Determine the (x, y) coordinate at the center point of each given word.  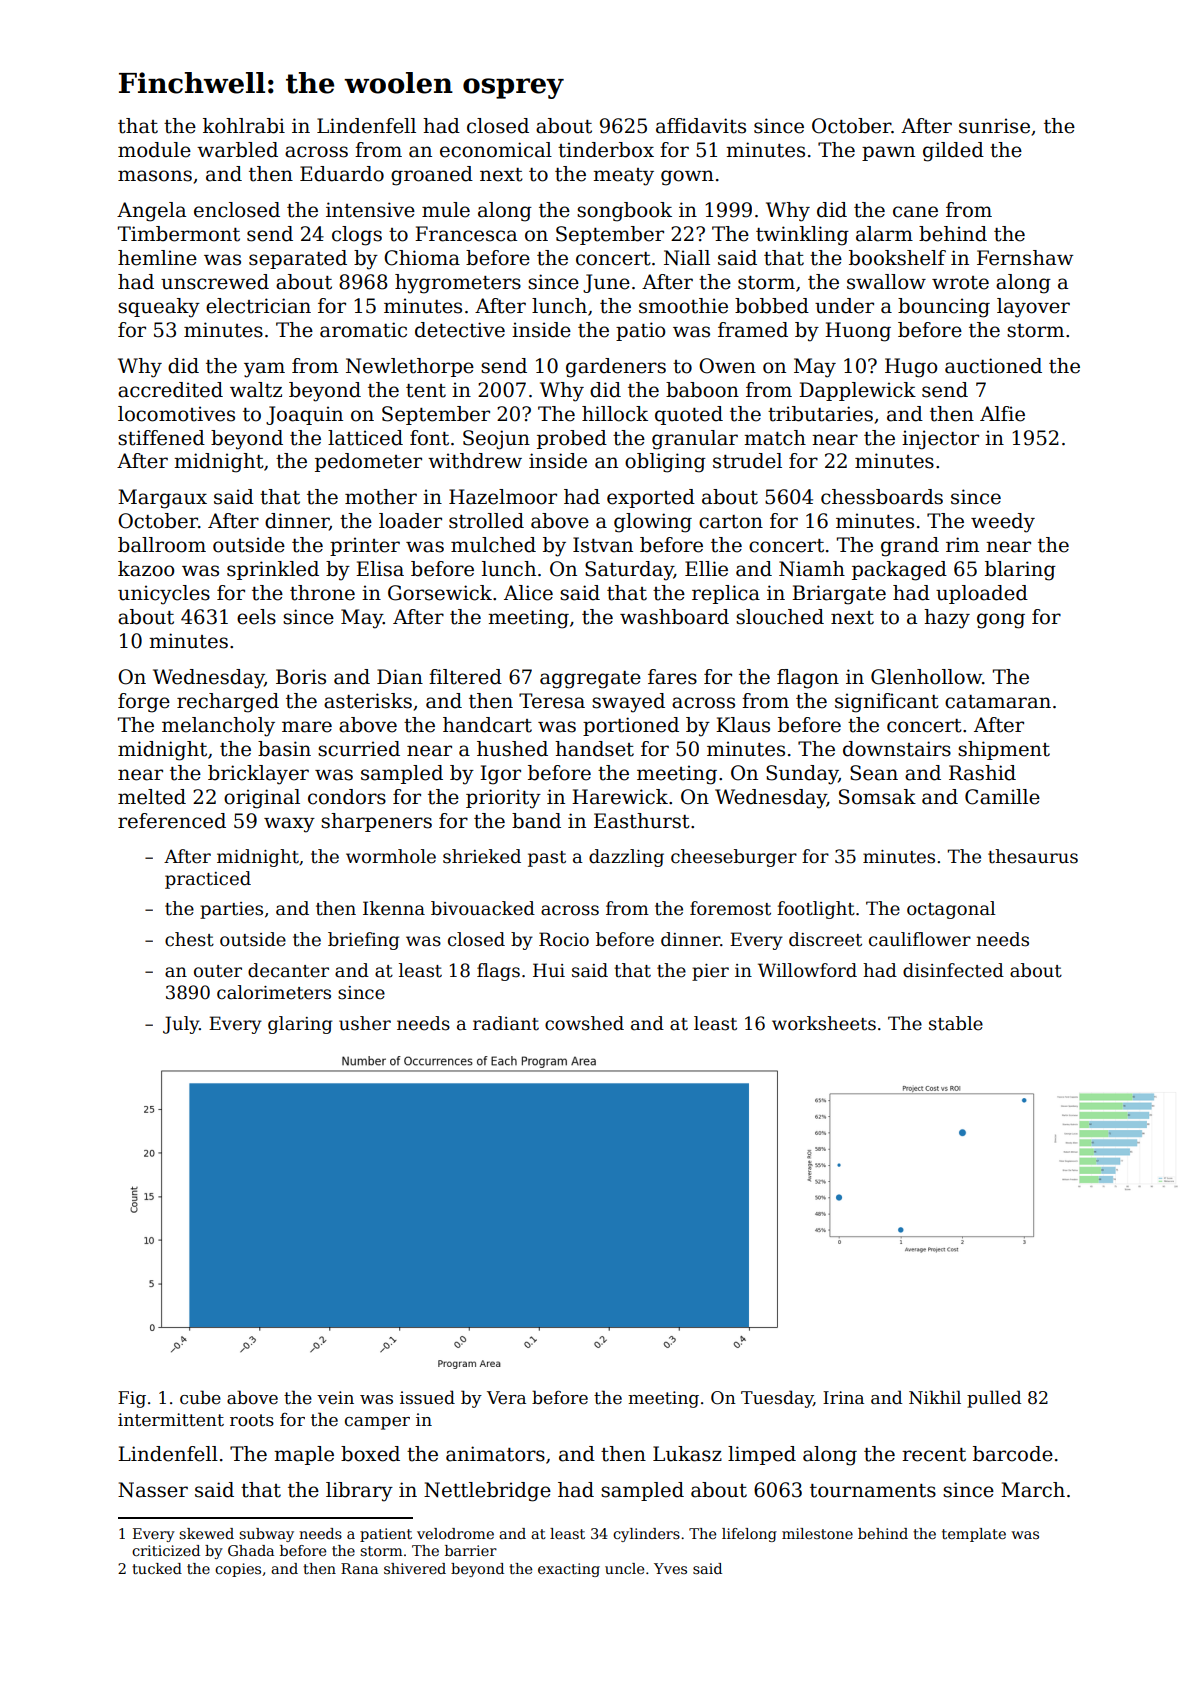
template (974, 1535)
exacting (569, 1570)
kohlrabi (244, 126)
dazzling (626, 858)
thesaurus (1033, 856)
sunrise (994, 126)
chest (189, 939)
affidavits (701, 126)
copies (238, 1570)
